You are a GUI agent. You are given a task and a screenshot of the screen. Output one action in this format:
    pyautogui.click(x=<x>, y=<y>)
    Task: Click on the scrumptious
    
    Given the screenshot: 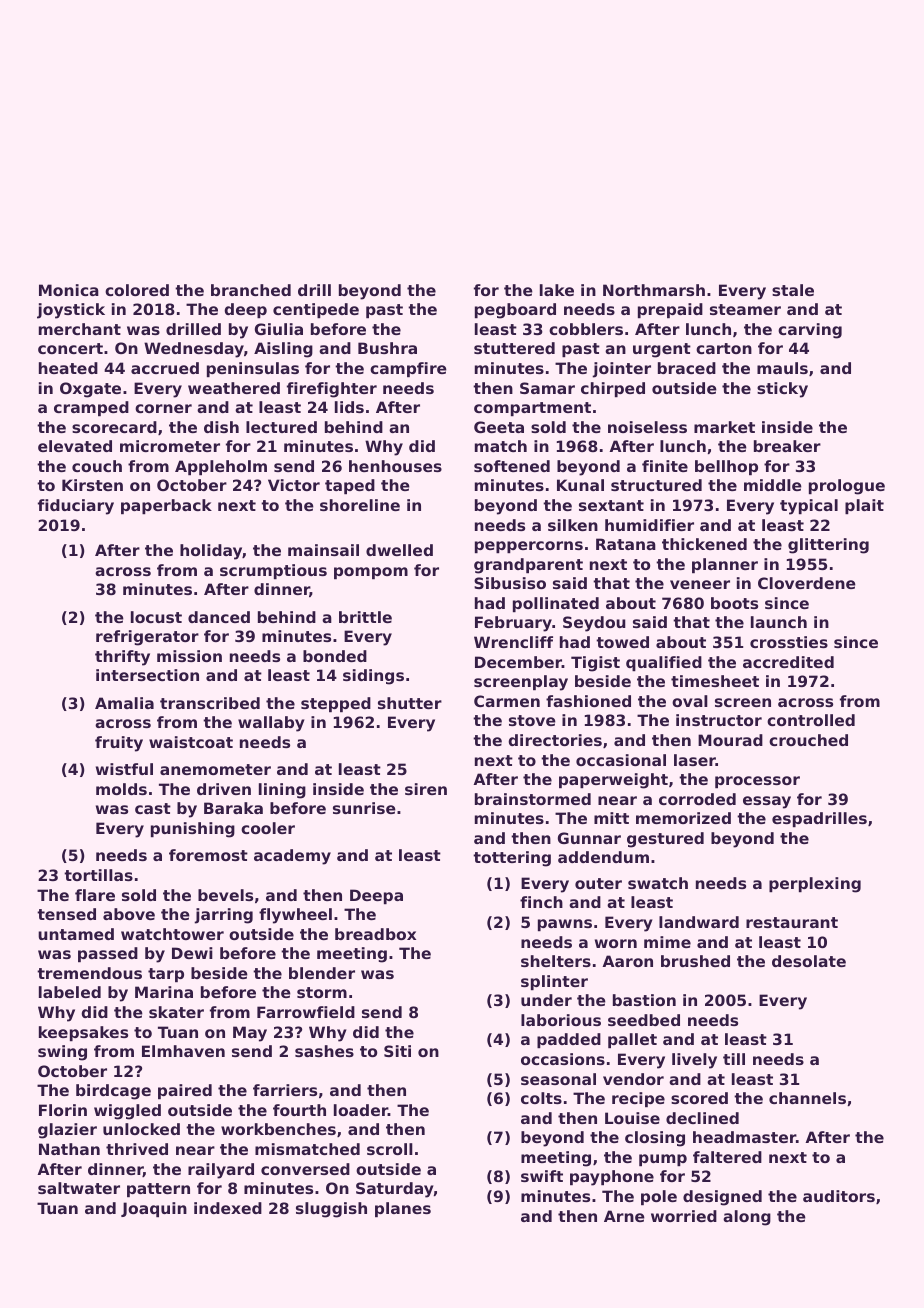 What is the action you would take?
    pyautogui.click(x=273, y=571)
